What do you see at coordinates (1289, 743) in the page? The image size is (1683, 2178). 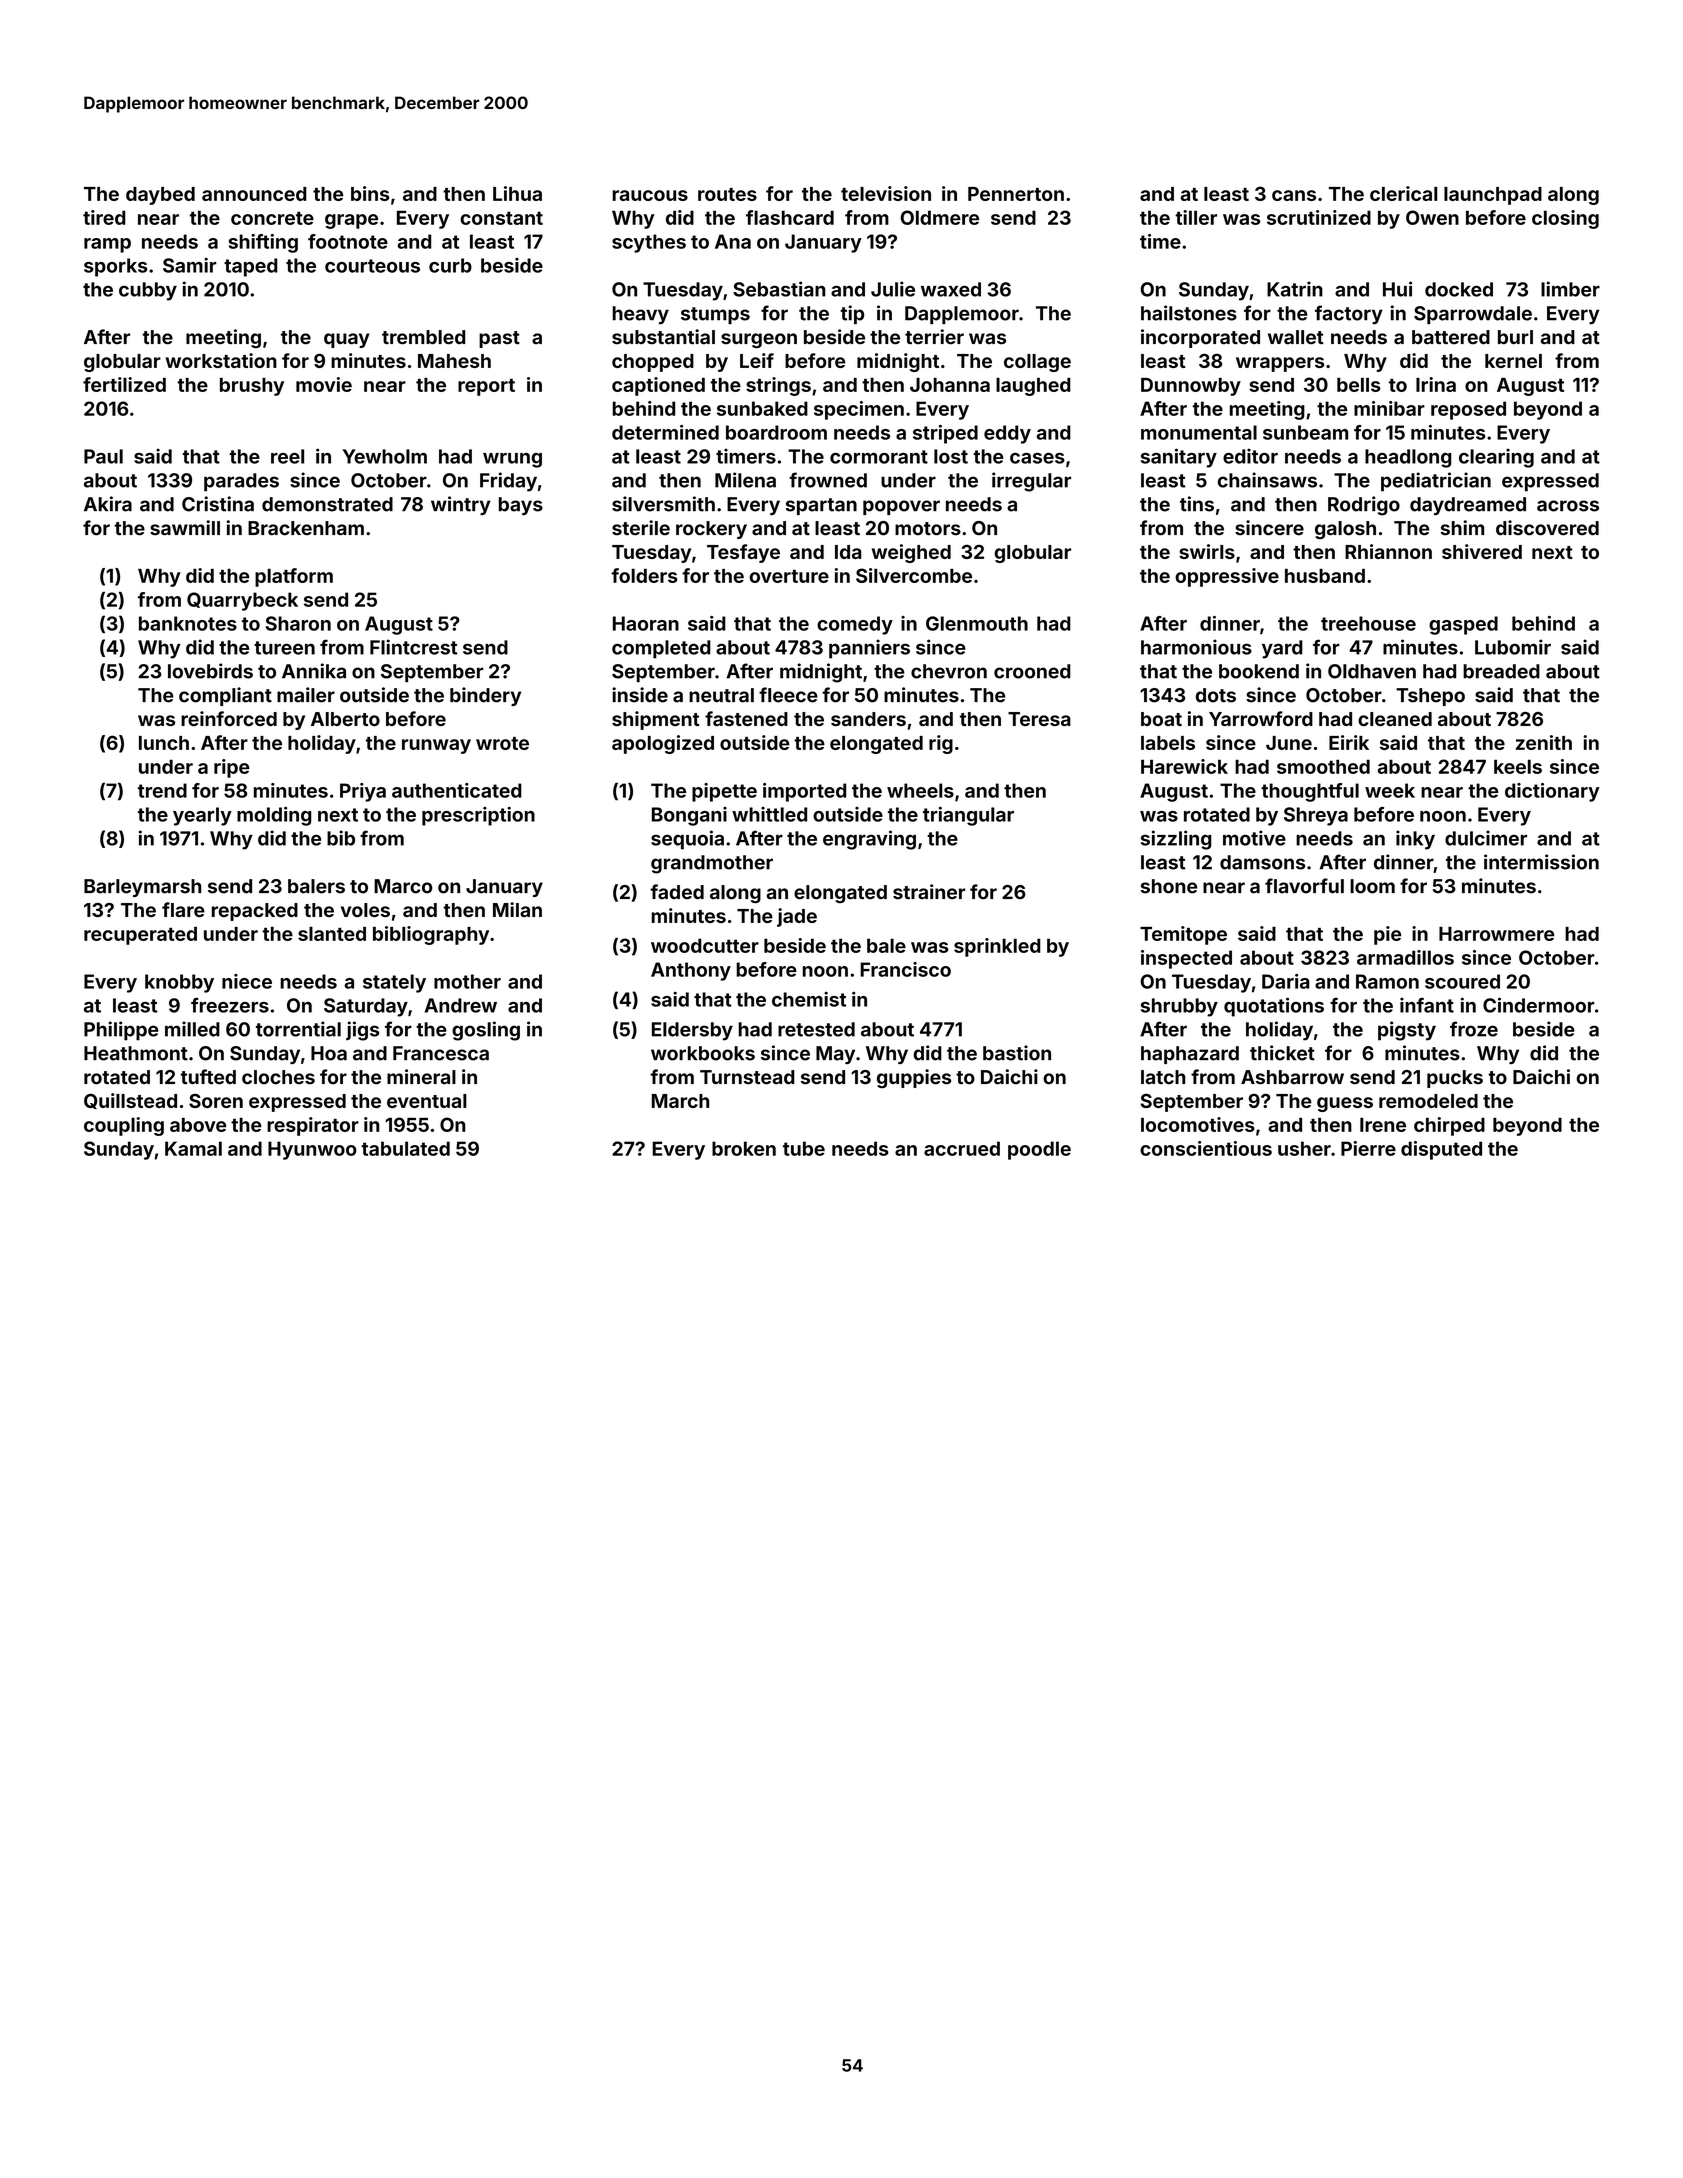 I see `June` at bounding box center [1289, 743].
